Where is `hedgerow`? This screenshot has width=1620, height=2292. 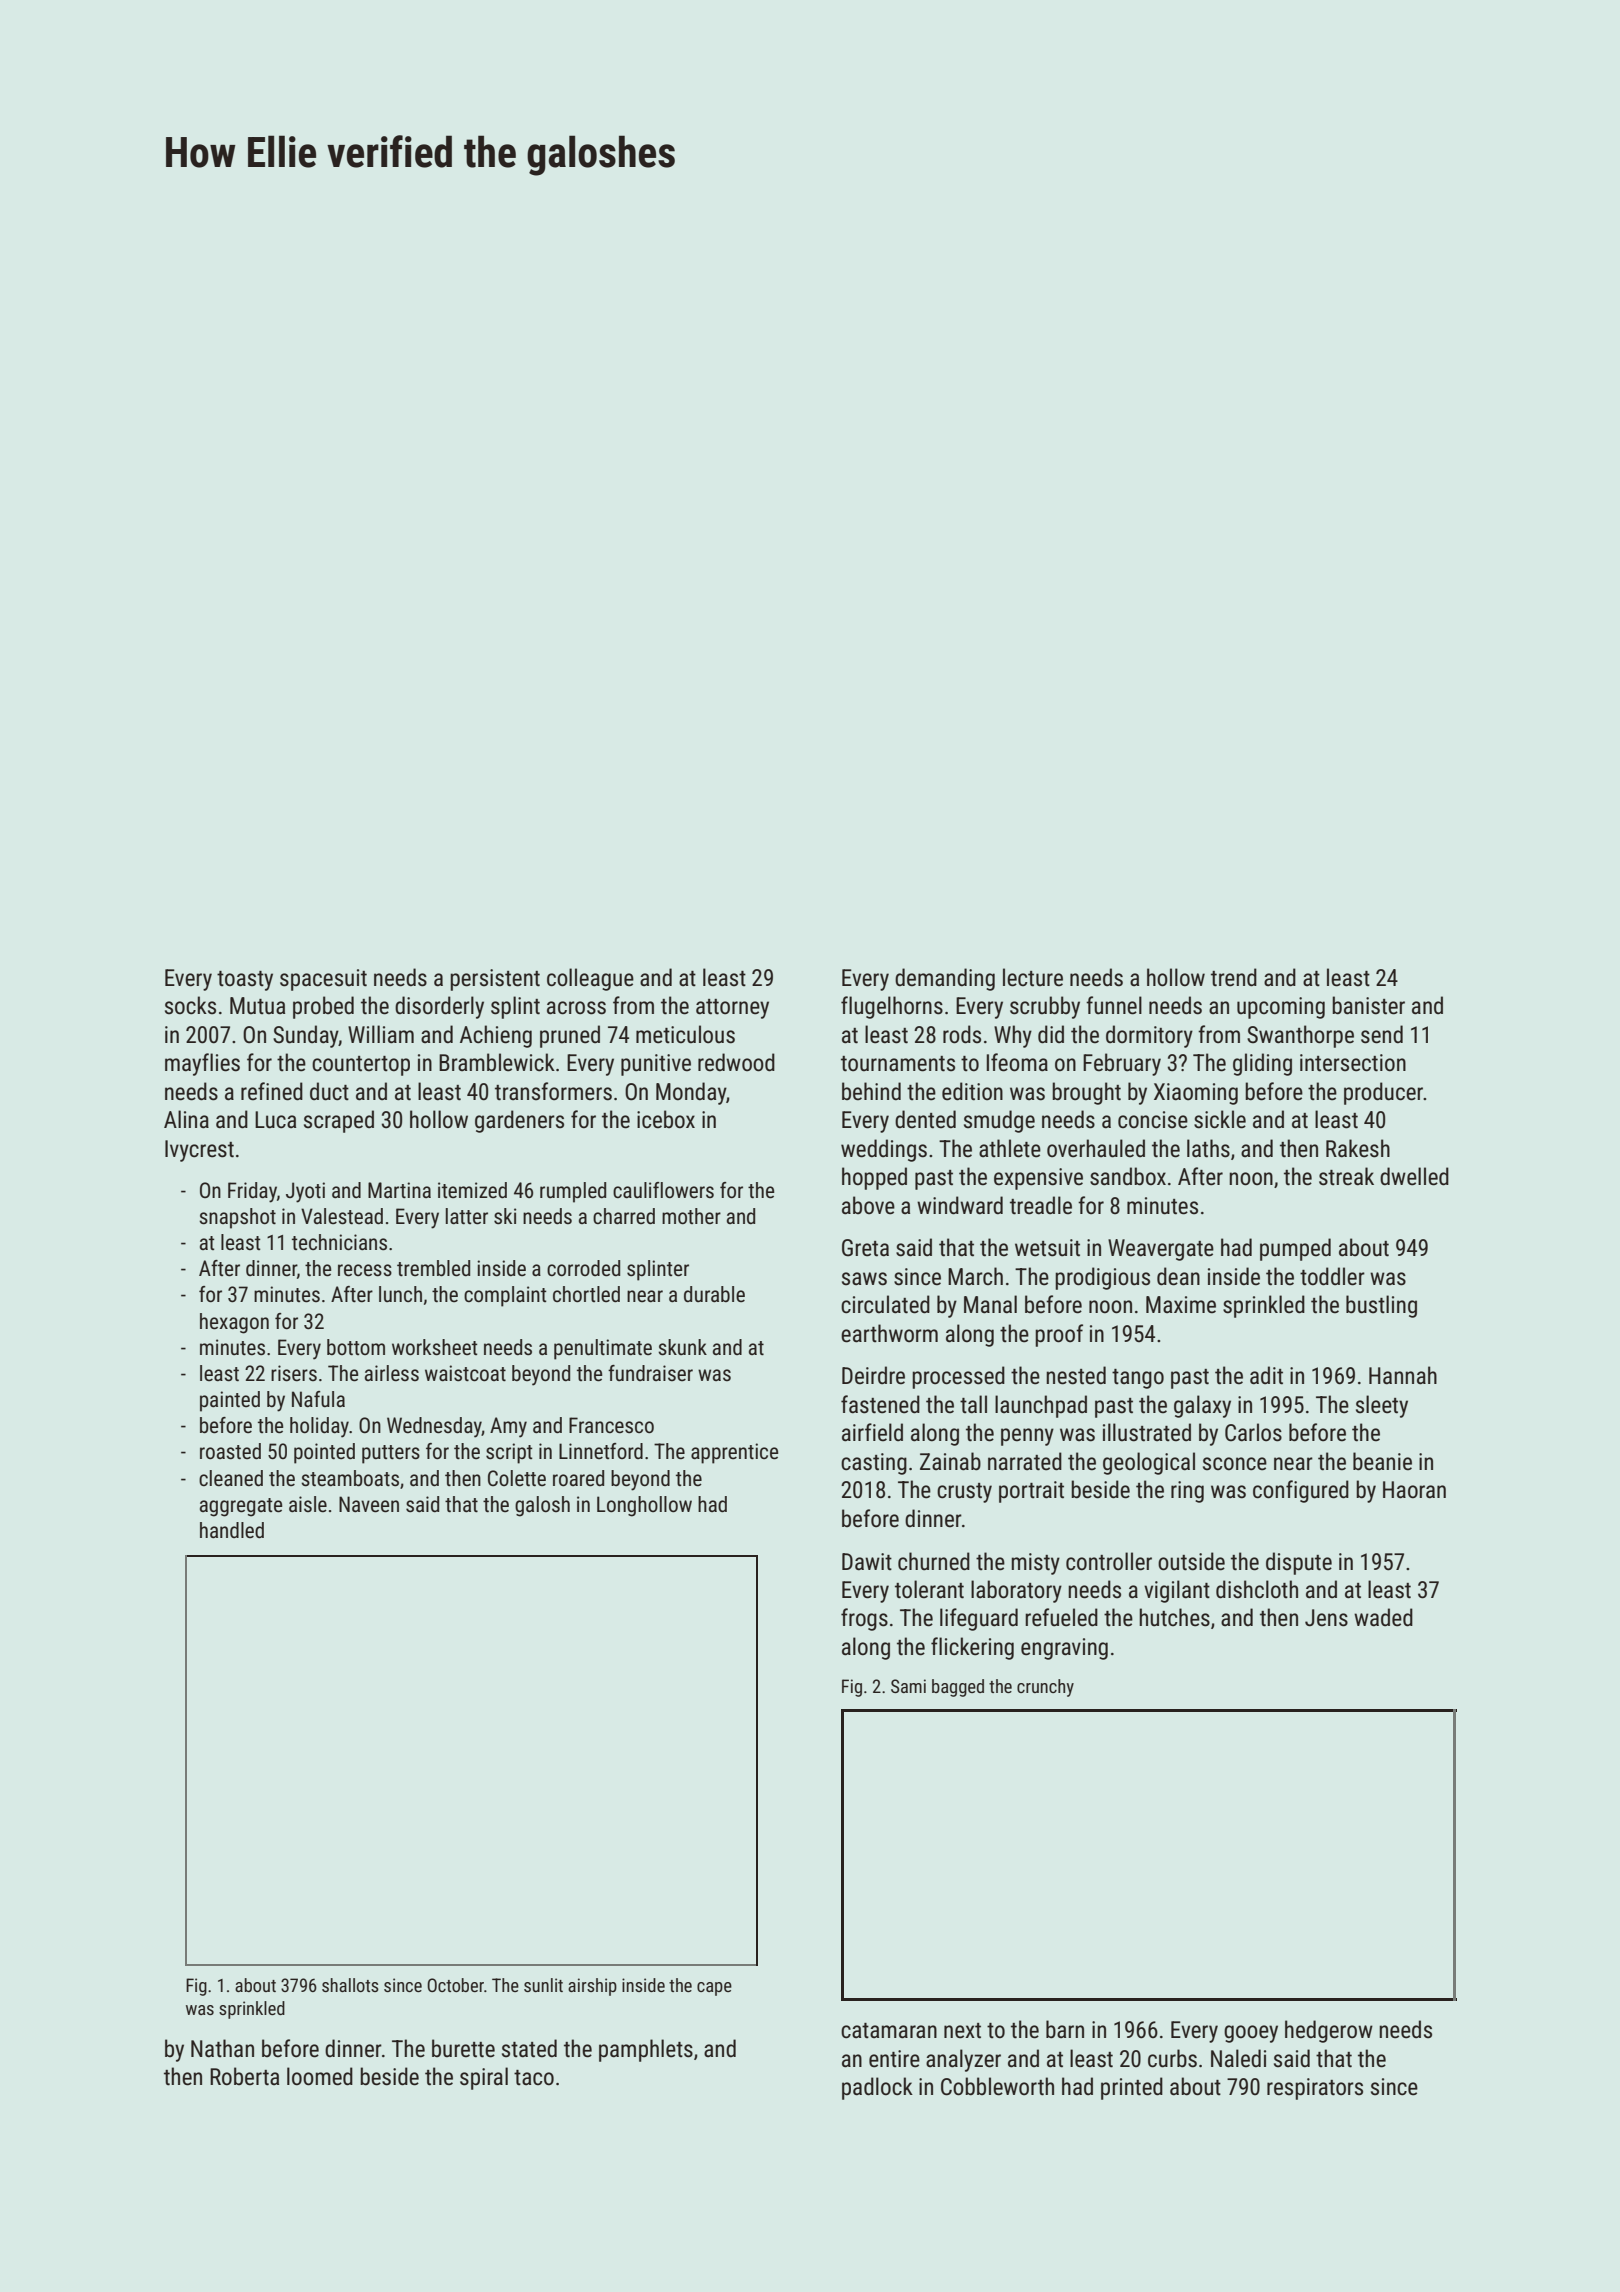 hedgerow is located at coordinates (1329, 2031).
